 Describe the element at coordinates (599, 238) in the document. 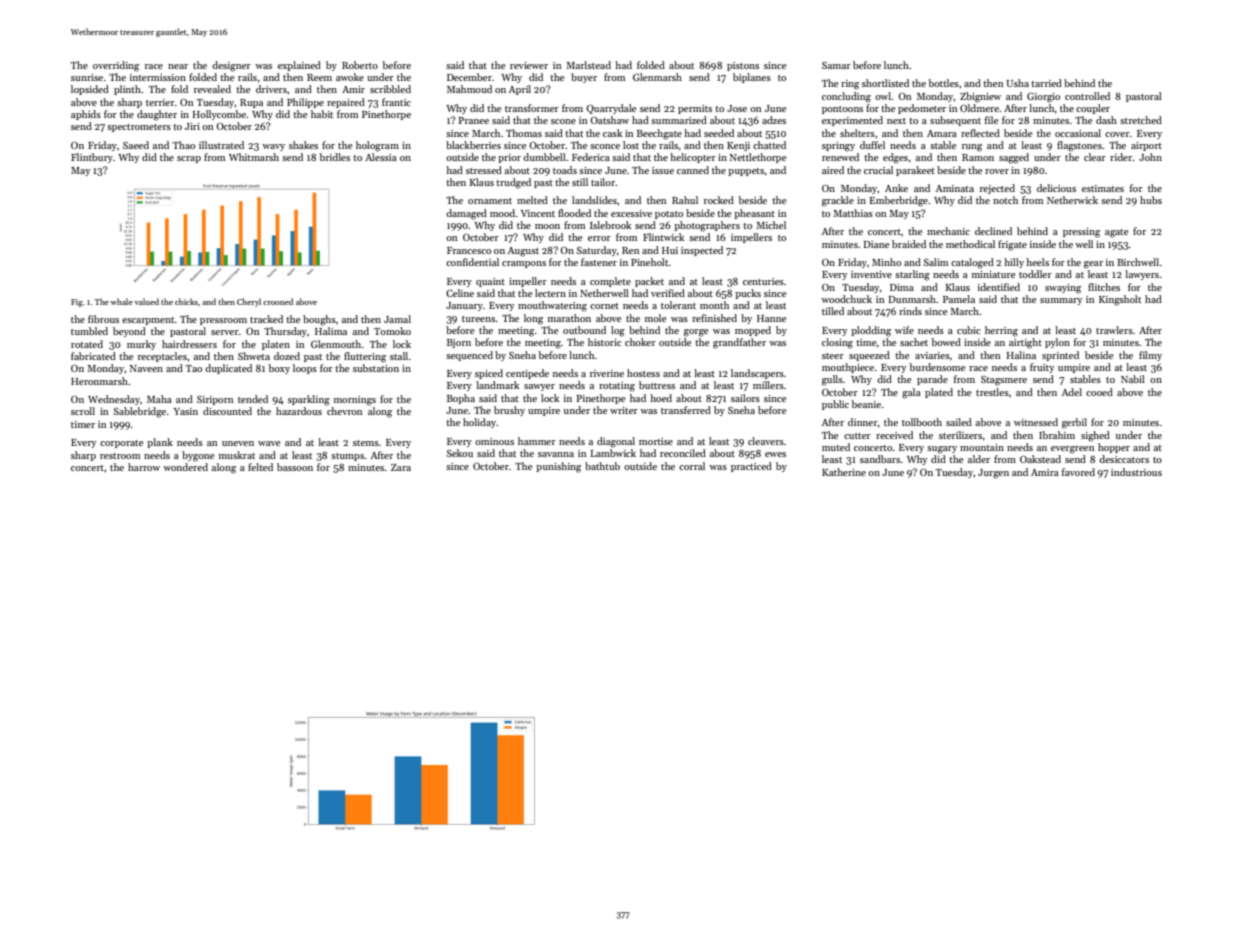

I see `error` at that location.
